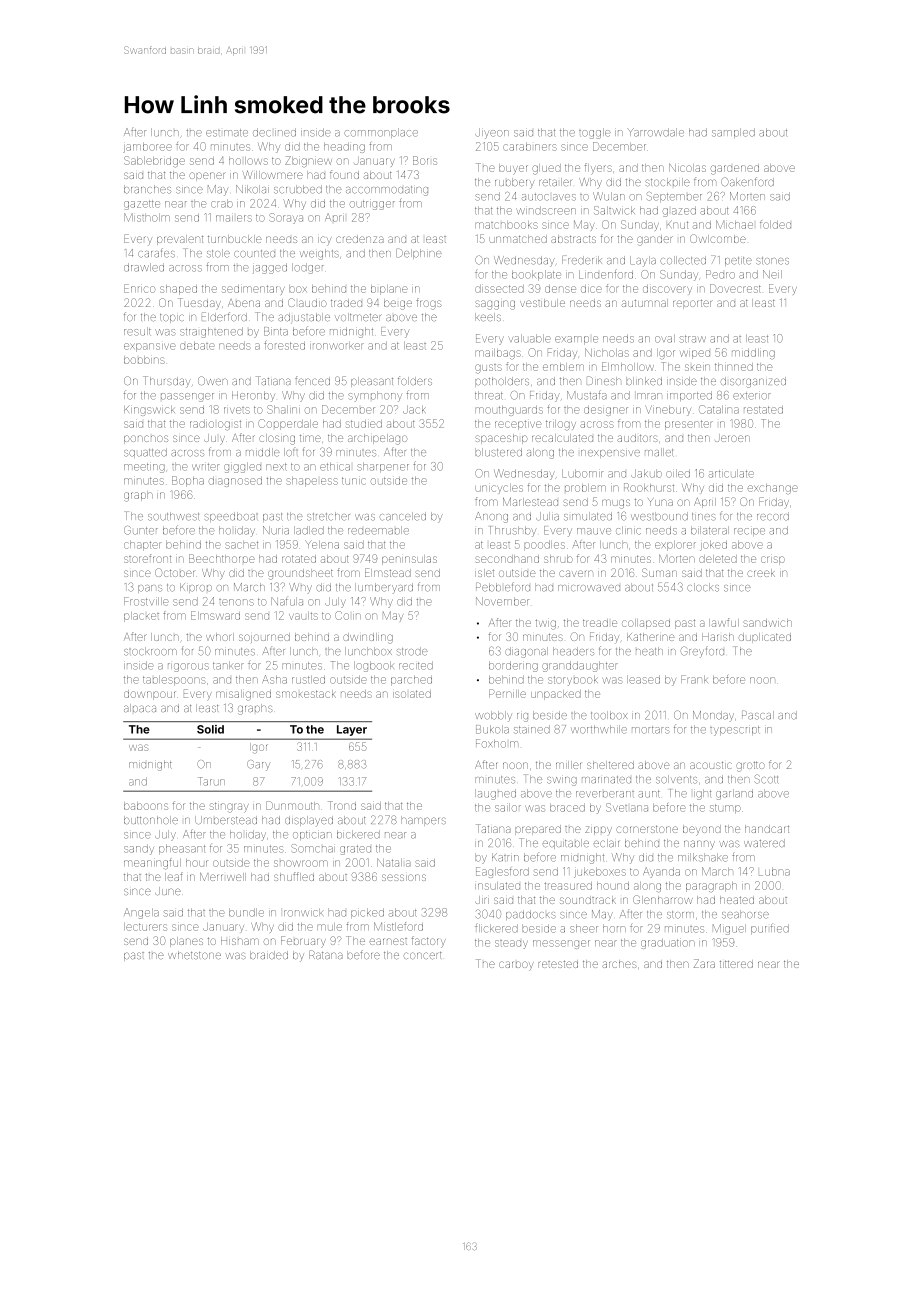  I want to click on rotated, so click(299, 559).
